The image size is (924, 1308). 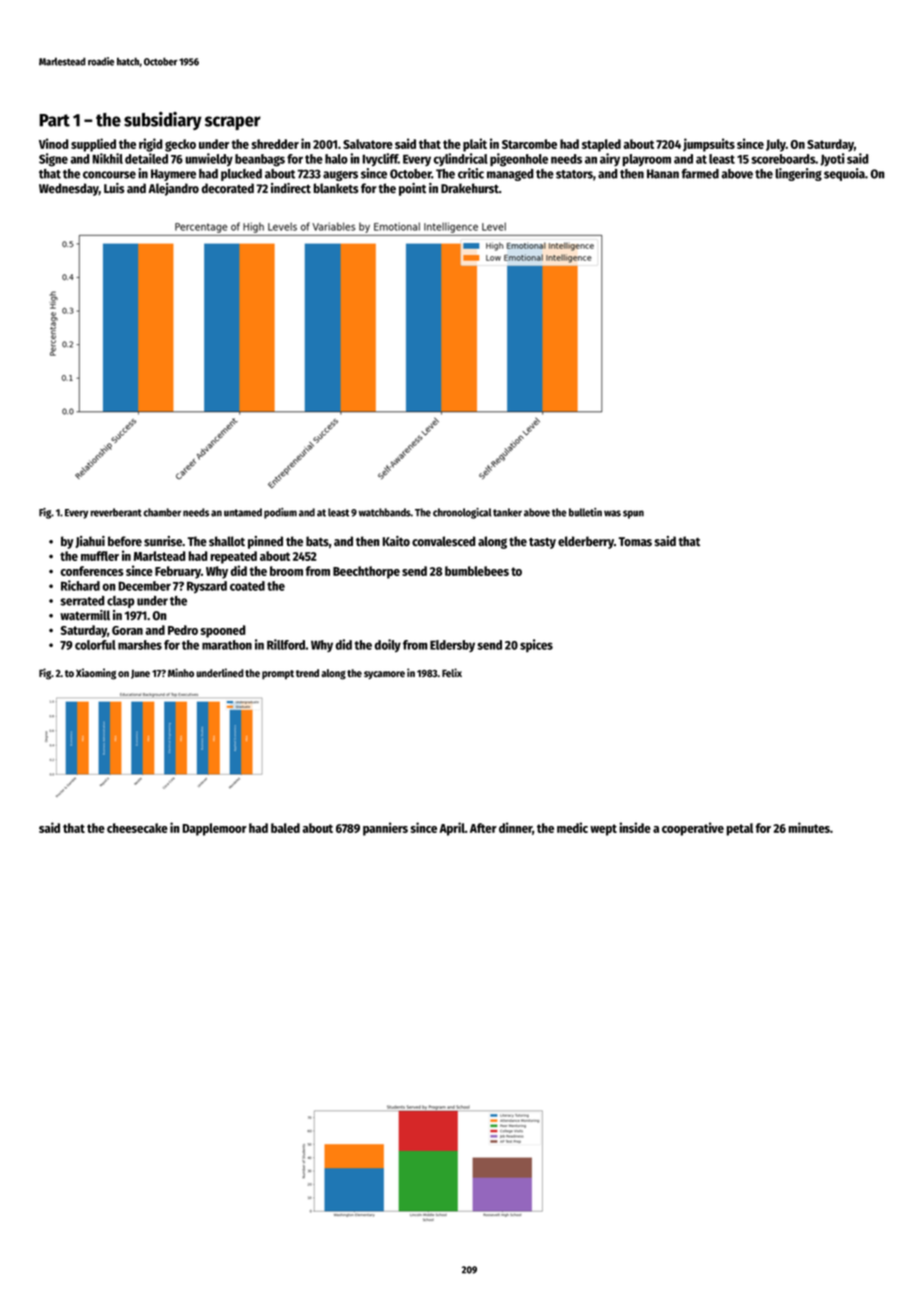 What do you see at coordinates (291, 188) in the image?
I see `indirect` at bounding box center [291, 188].
